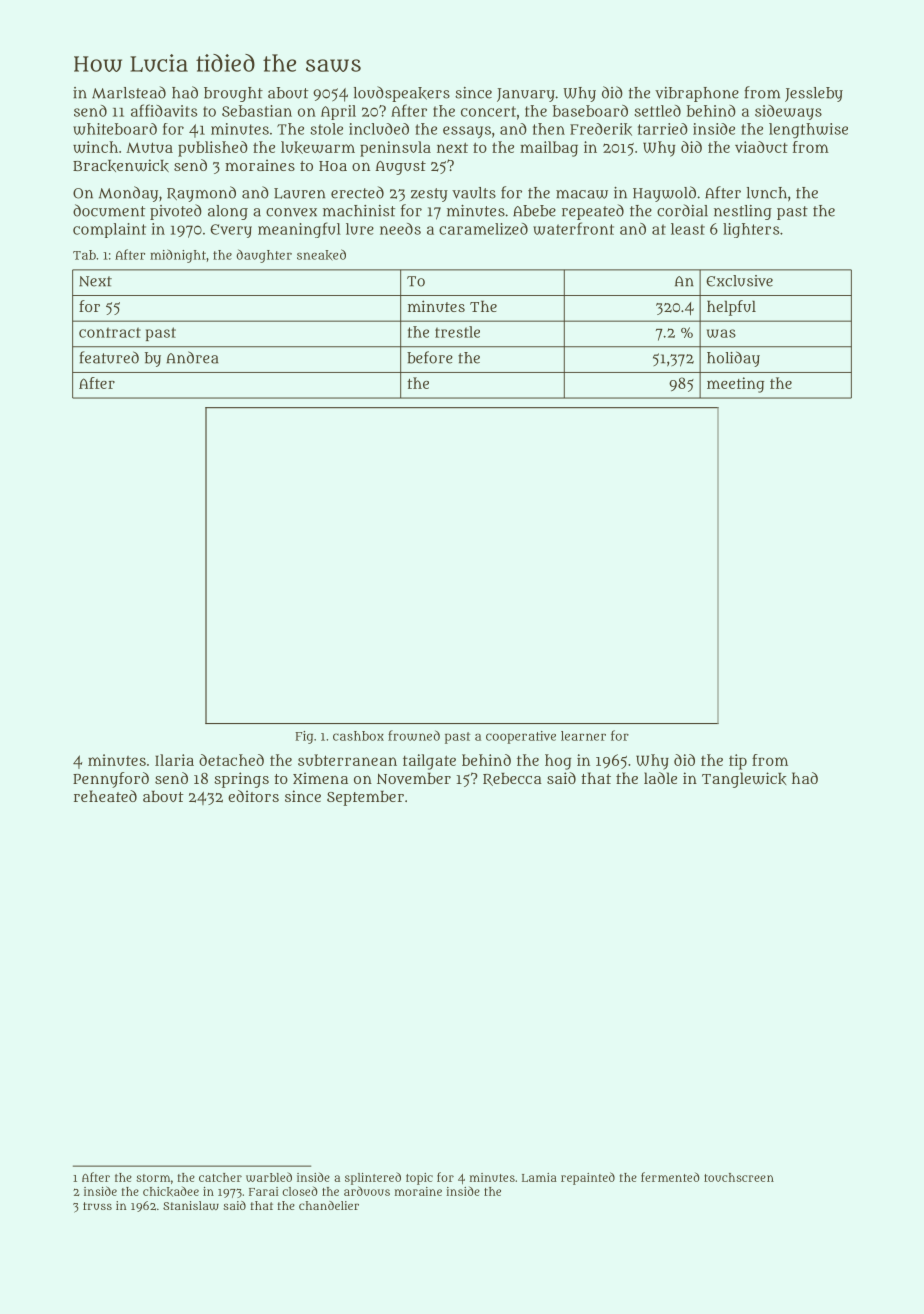 The image size is (924, 1314). Describe the element at coordinates (95, 147) in the screenshot. I see `winch` at that location.
